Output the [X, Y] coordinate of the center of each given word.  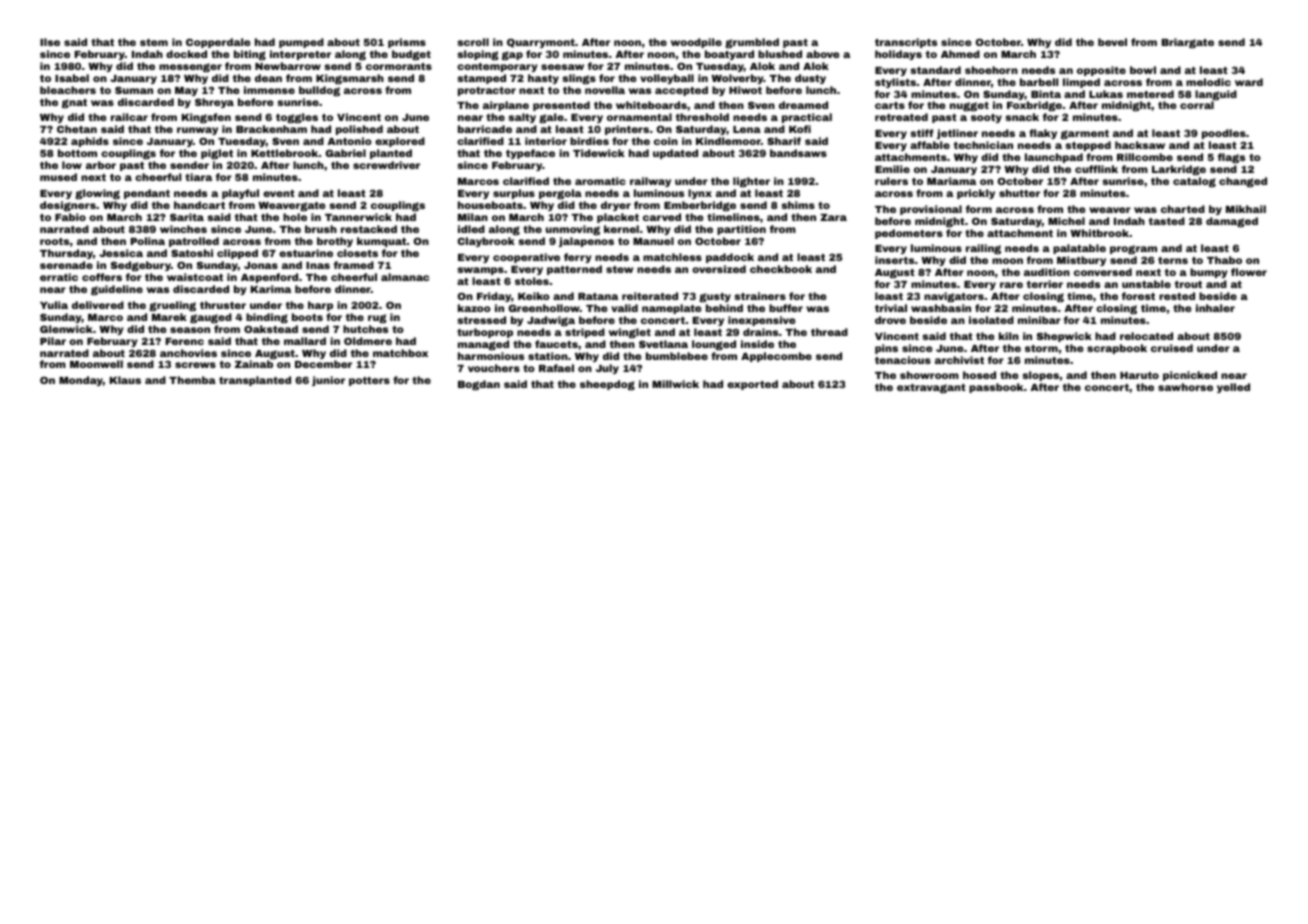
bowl [1143, 70]
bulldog [319, 91]
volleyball [667, 79]
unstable [1146, 284]
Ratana [598, 296]
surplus [514, 194]
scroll [473, 42]
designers [68, 206]
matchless [672, 257]
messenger [190, 67]
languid [1216, 95]
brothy [335, 242]
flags [1231, 158]
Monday [81, 381]
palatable [1079, 249]
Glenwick [66, 329]
